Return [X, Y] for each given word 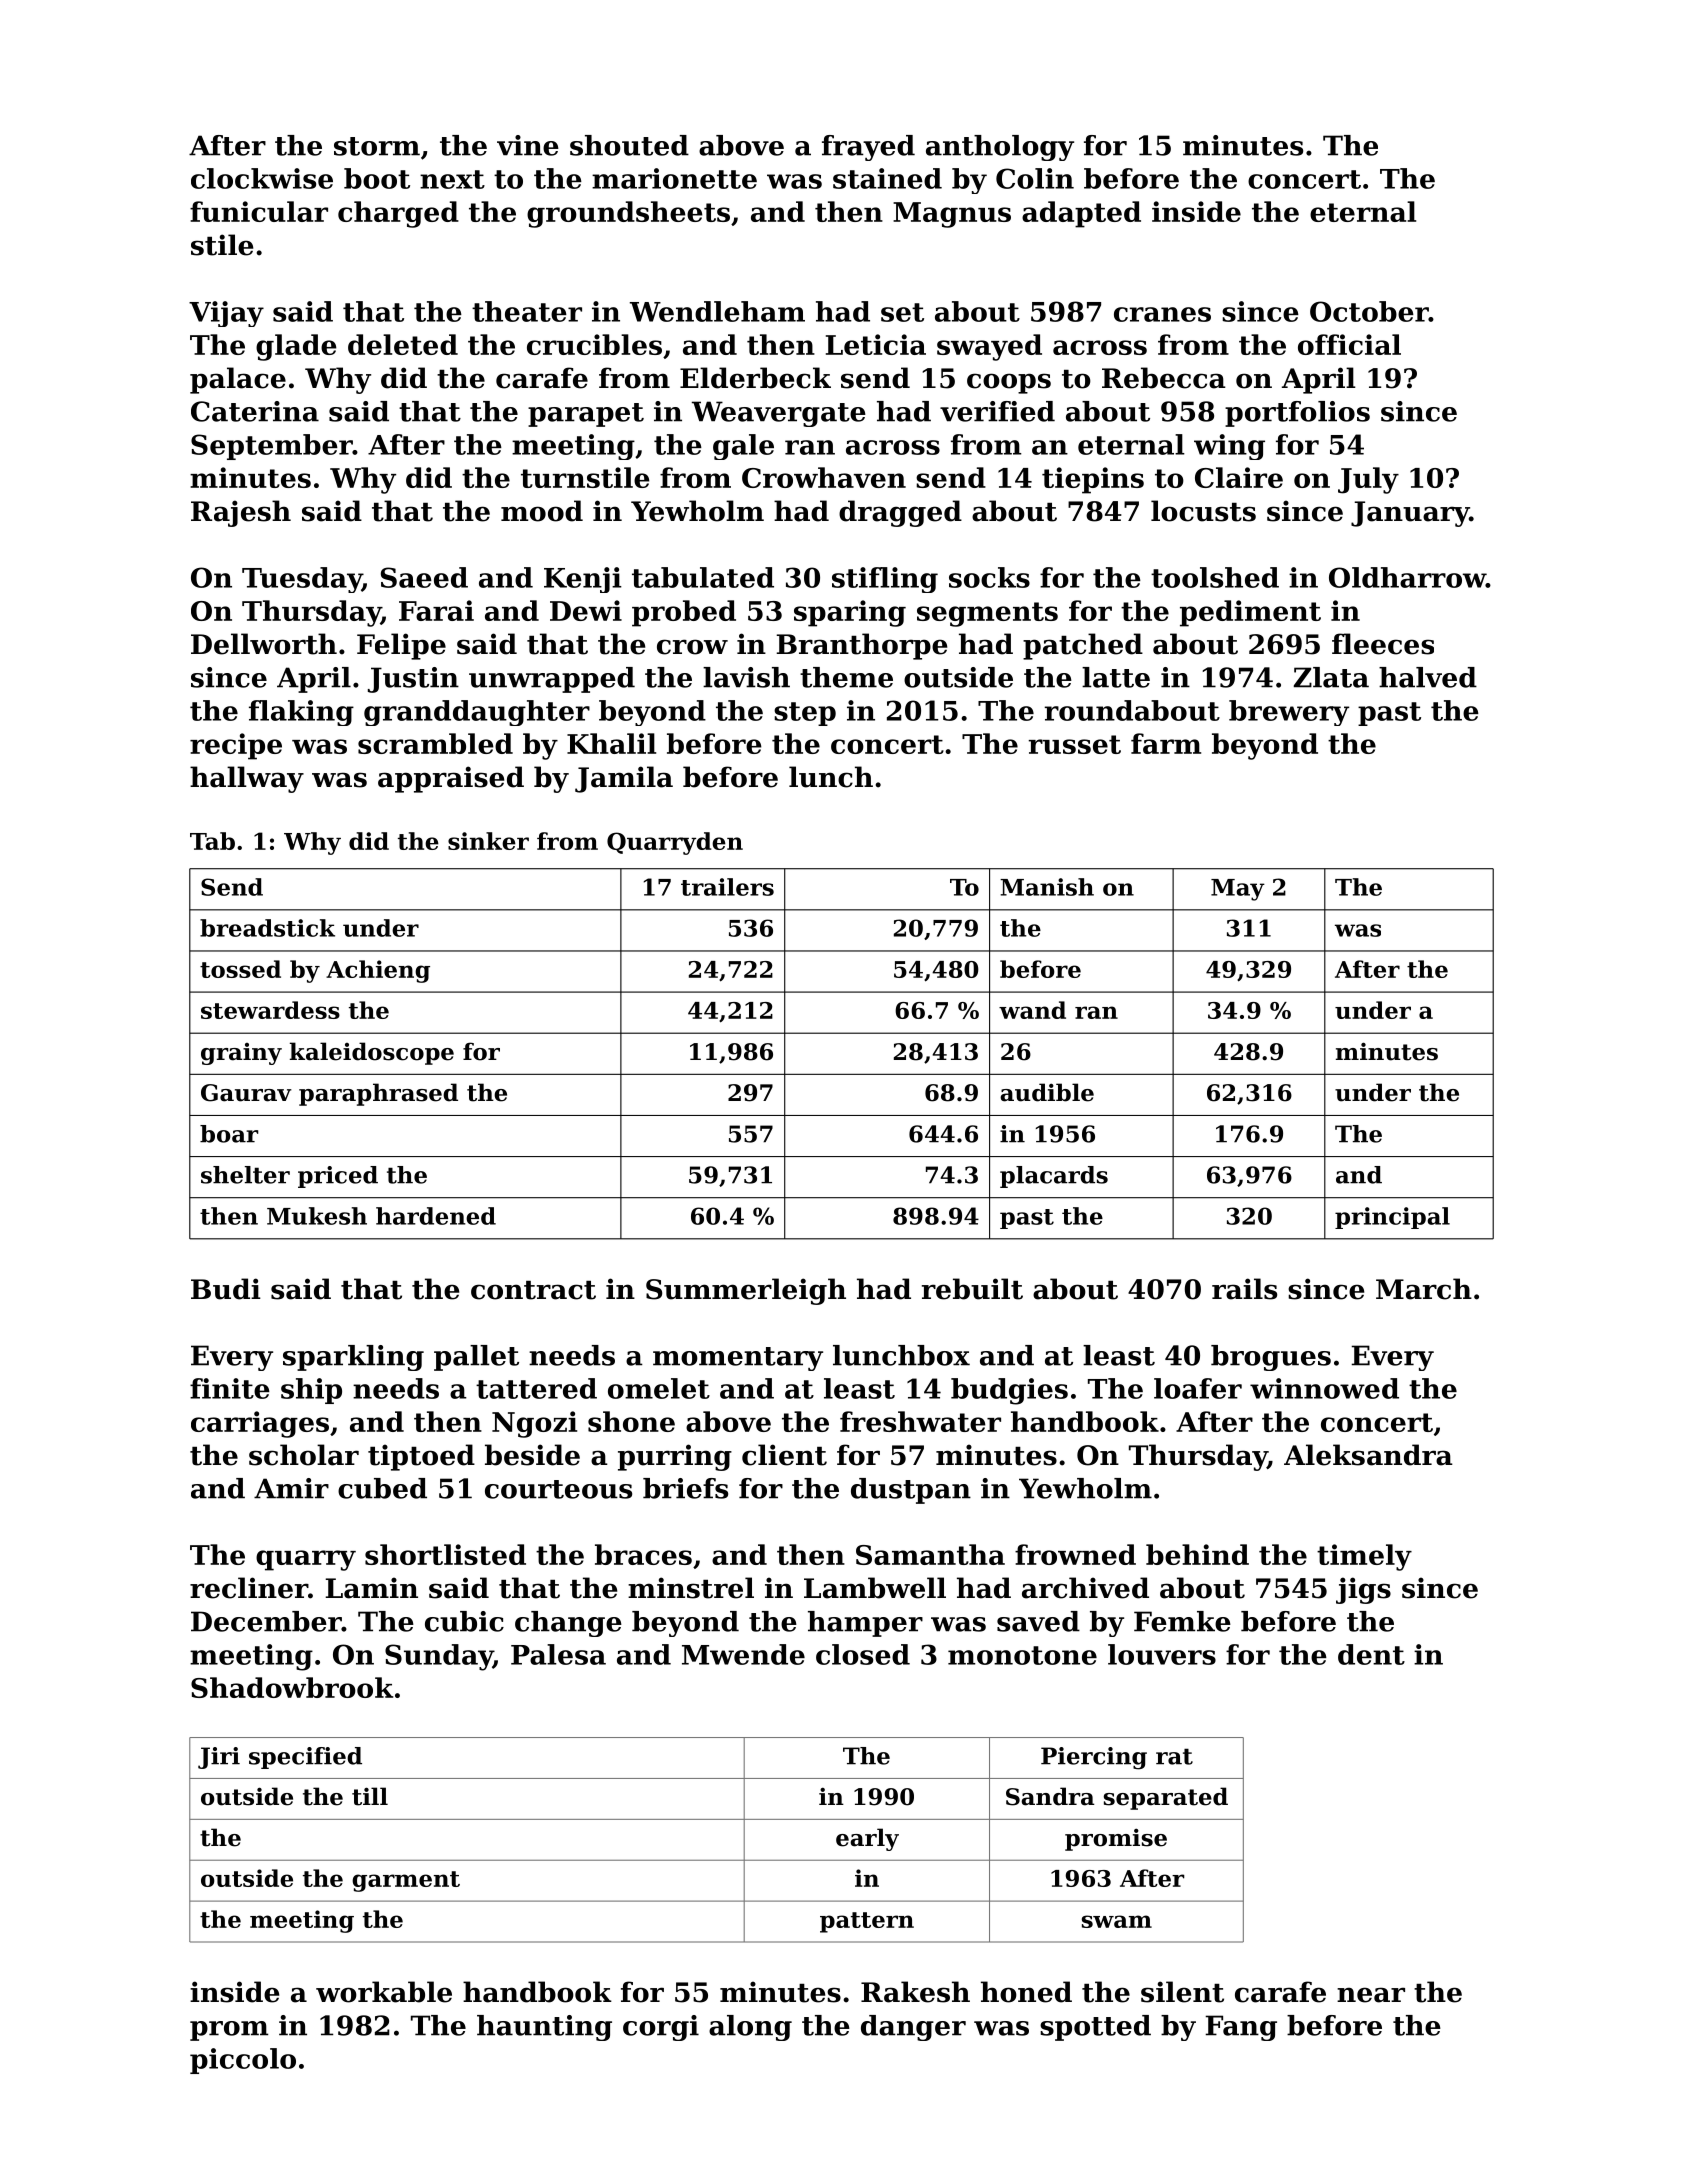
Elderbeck [755, 378]
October [1369, 311]
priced [338, 1177]
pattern [867, 1922]
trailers [727, 887]
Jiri [219, 1758]
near [1371, 1995]
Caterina [255, 411]
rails [1244, 1289]
